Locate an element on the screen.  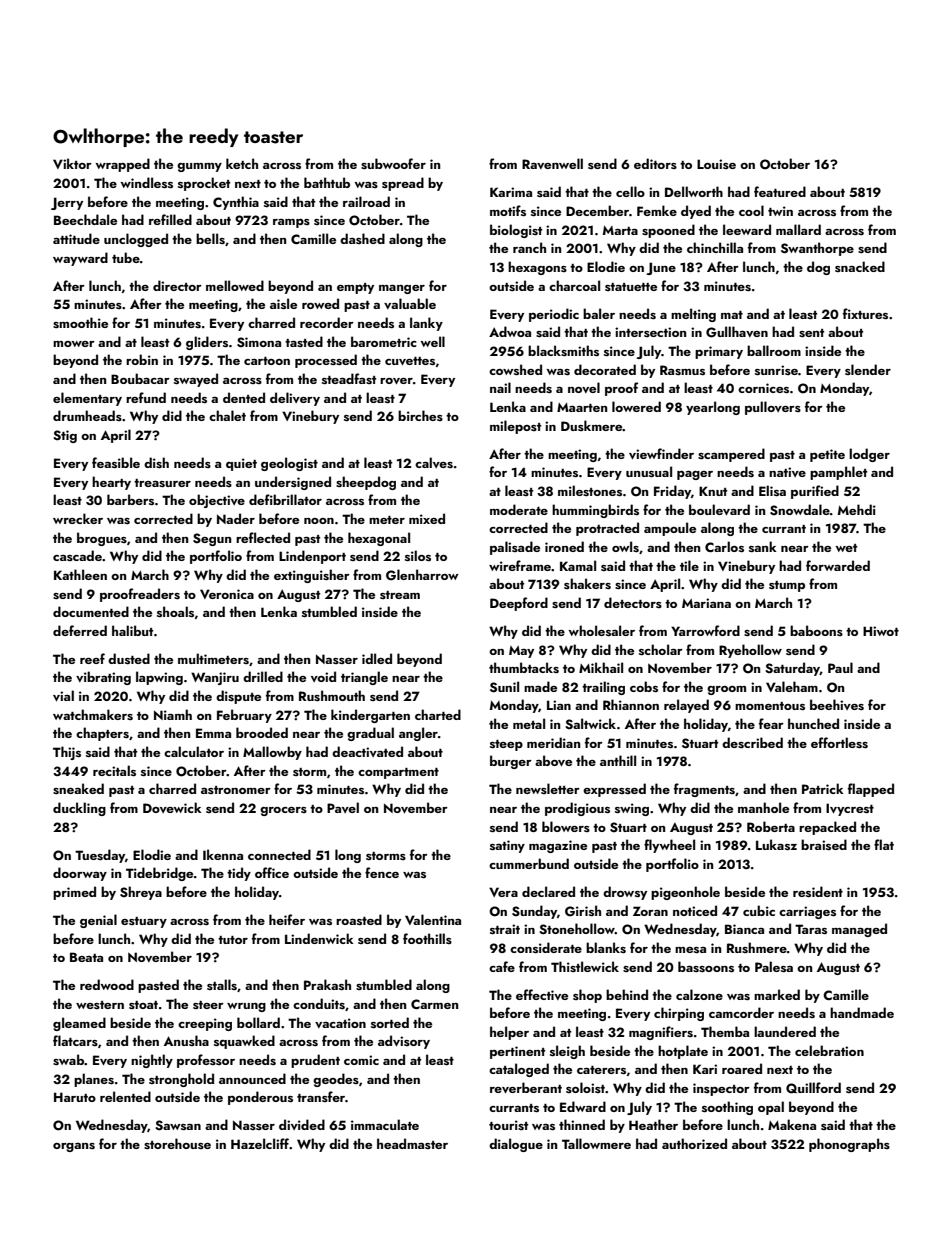
lodger is located at coordinates (869, 455).
